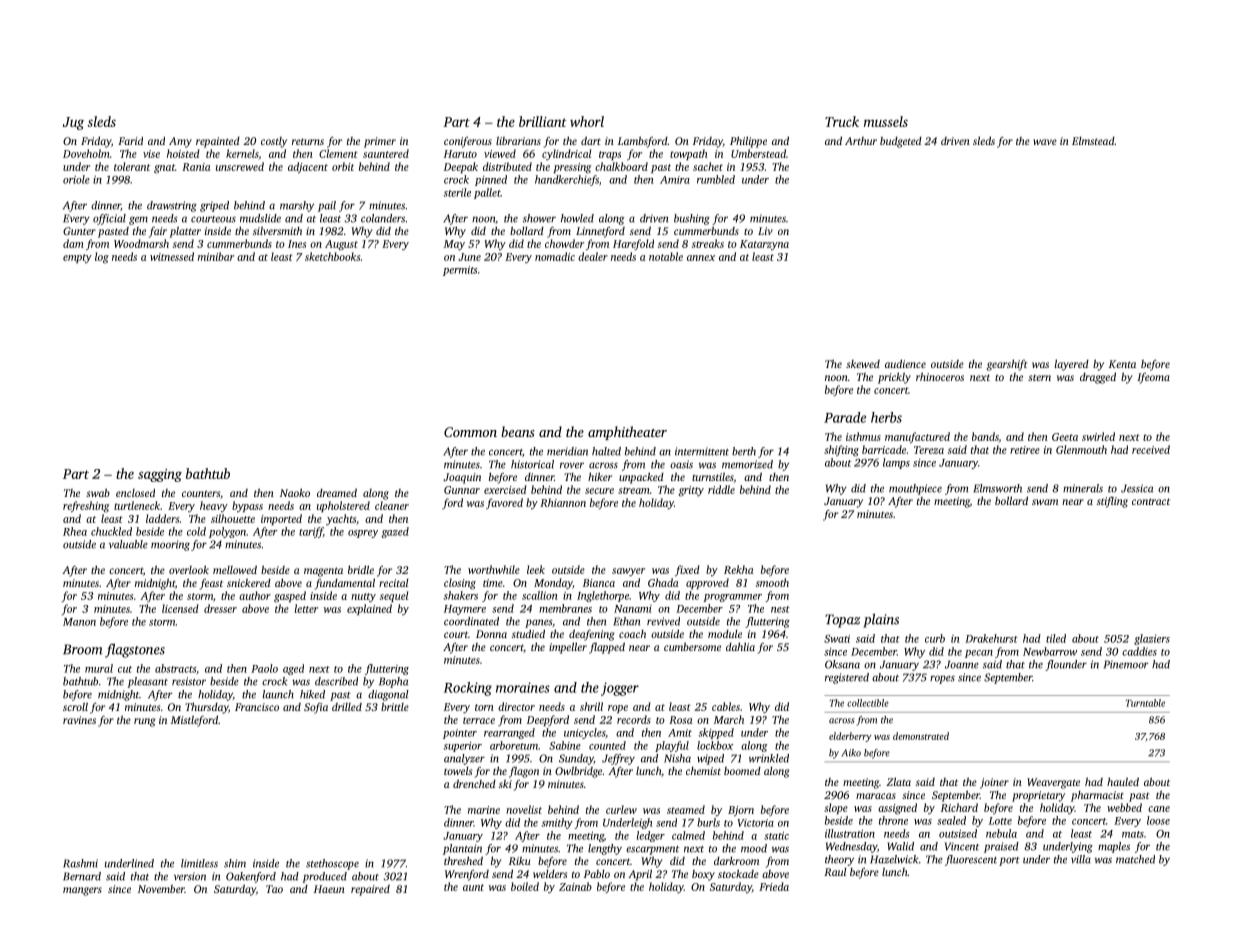 This screenshot has width=1233, height=952. What do you see at coordinates (1122, 364) in the screenshot?
I see `Kenta` at bounding box center [1122, 364].
